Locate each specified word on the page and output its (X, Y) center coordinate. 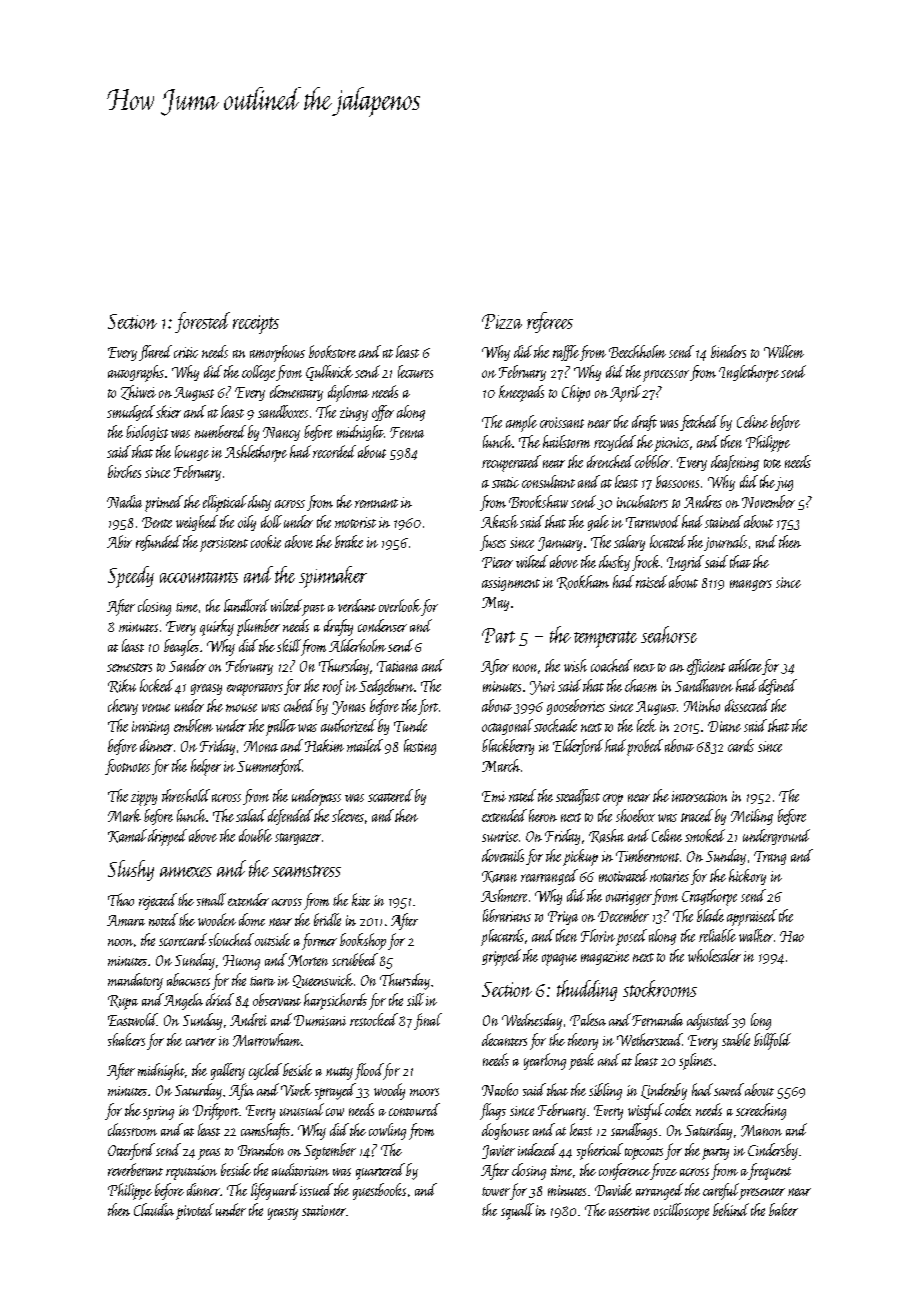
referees (550, 322)
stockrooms (660, 988)
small (211, 899)
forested (202, 322)
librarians (507, 915)
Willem (784, 351)
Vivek (296, 1089)
